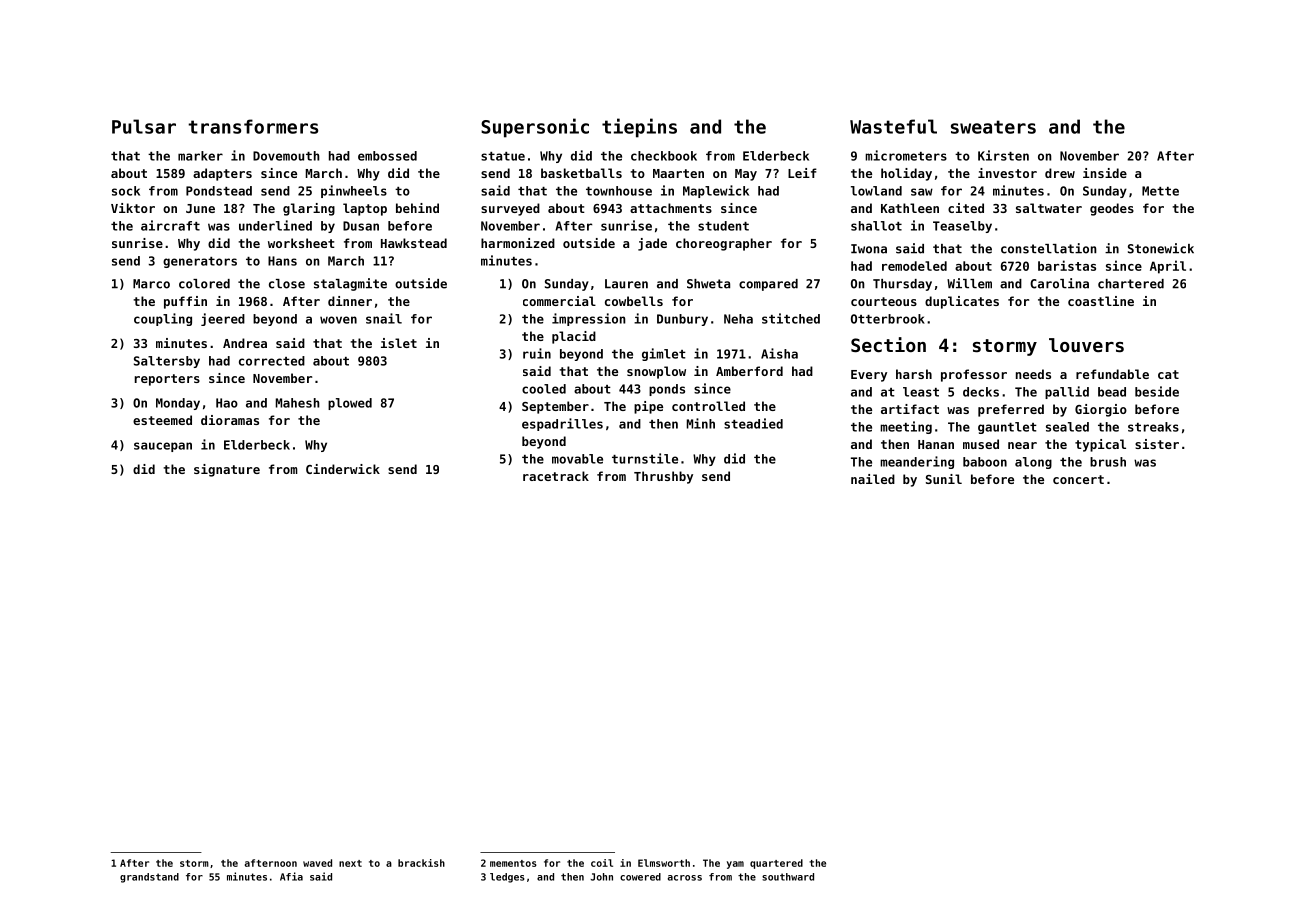 The width and height of the document is (1308, 924). I want to click on grandstand, so click(149, 878).
